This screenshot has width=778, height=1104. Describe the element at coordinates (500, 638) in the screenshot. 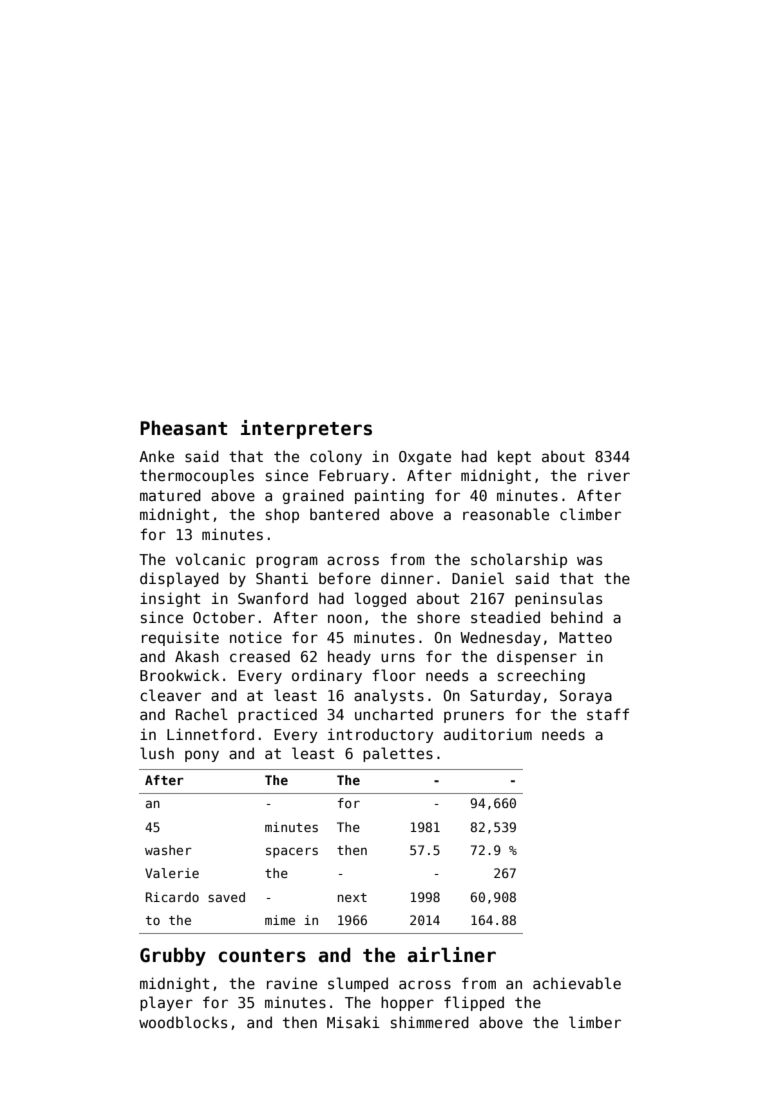

I see `Wednesday` at that location.
